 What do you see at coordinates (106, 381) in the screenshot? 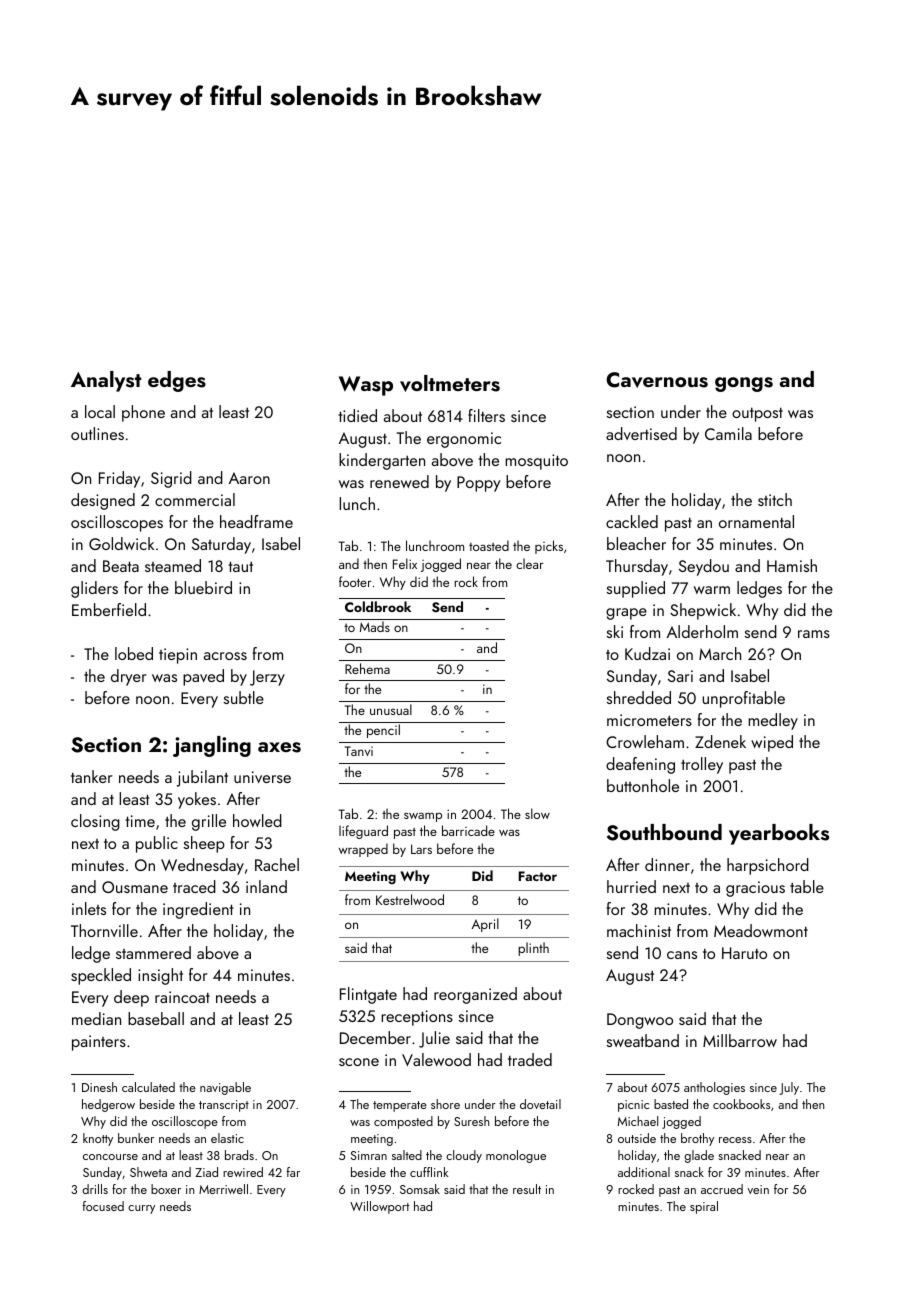
I see `Analyst` at bounding box center [106, 381].
